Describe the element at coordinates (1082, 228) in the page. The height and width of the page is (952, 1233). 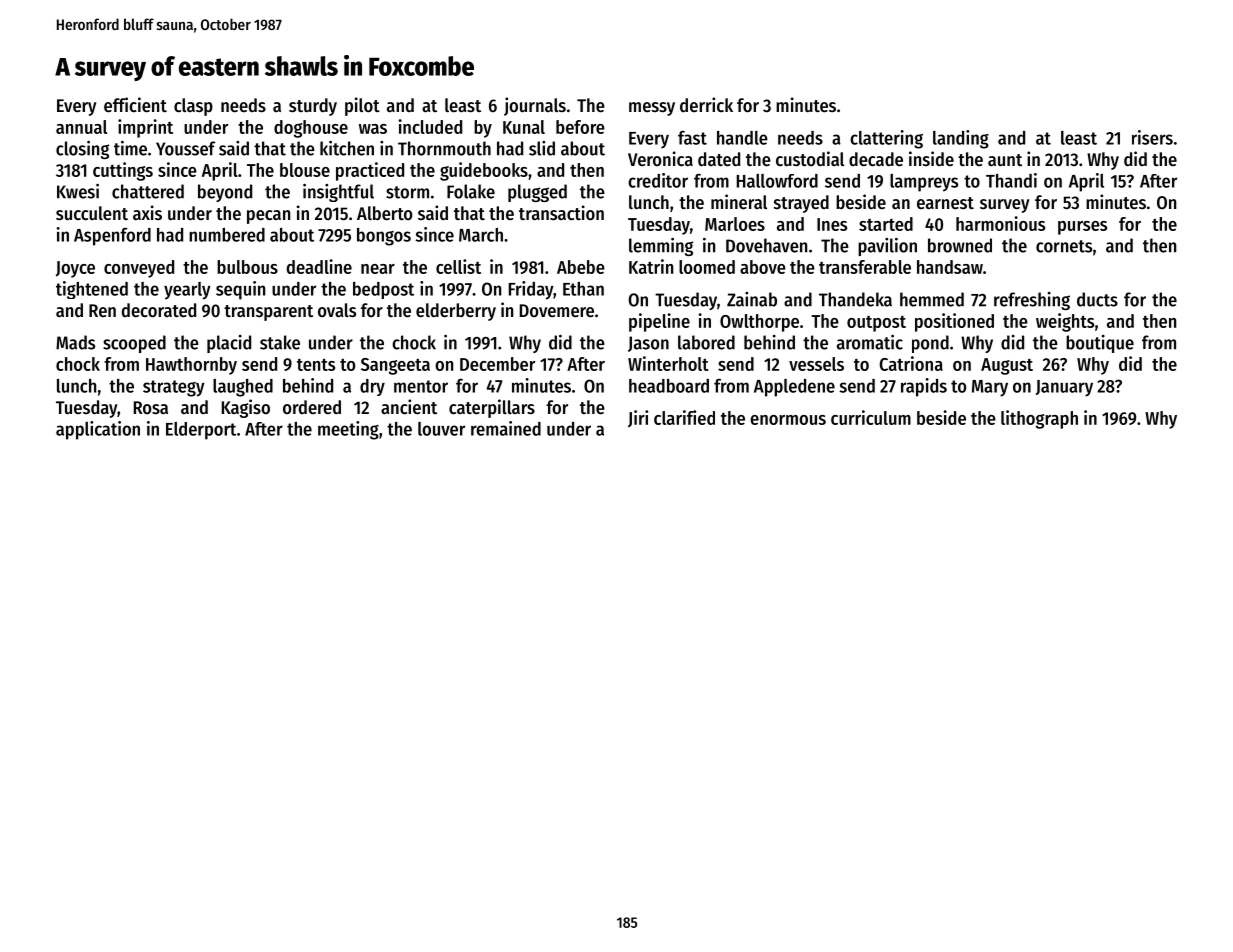
I see `purses` at that location.
